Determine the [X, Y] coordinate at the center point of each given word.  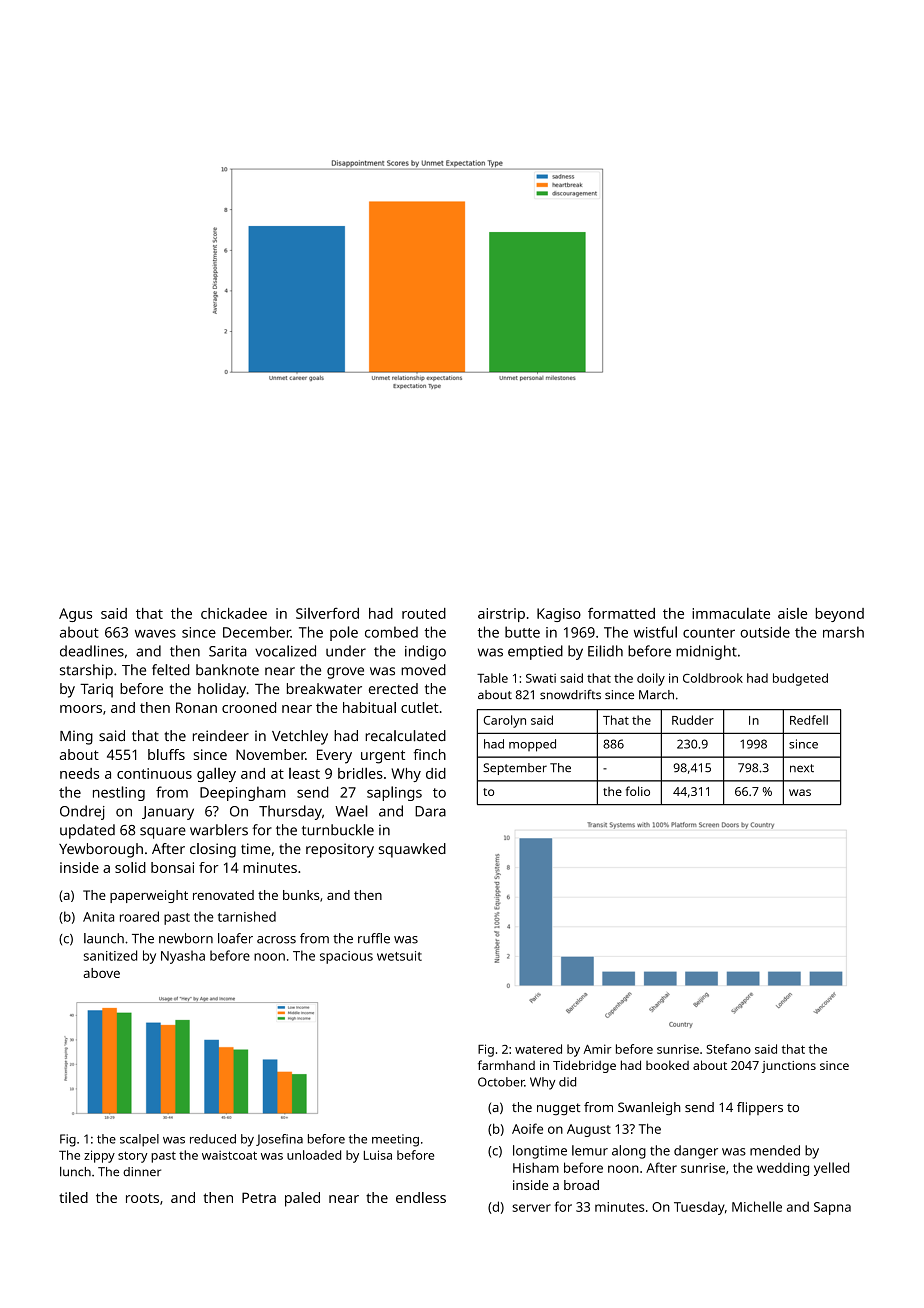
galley [216, 774]
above [101, 973]
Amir [597, 1049]
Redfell [809, 720]
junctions [789, 1067]
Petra [259, 1197]
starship [86, 671]
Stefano [729, 1049]
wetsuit [399, 956]
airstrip [501, 615]
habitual [369, 707]
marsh [843, 632]
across [276, 940]
